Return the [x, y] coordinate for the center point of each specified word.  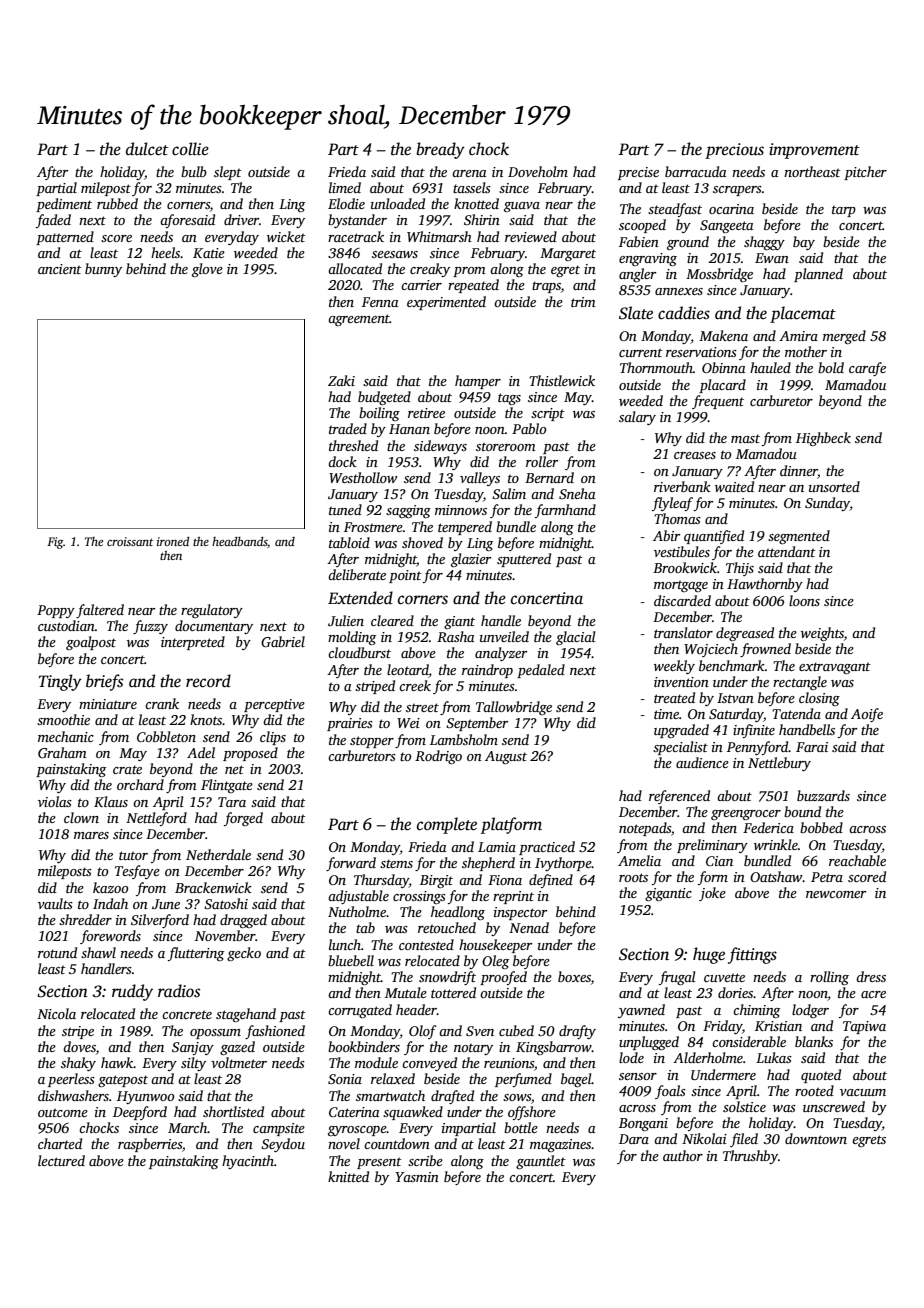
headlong [458, 913]
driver [241, 219]
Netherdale [218, 854]
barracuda [696, 171]
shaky [78, 1064]
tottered [453, 992]
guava [522, 207]
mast [745, 438]
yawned [641, 1011]
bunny [103, 270]
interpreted [193, 643]
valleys [480, 479]
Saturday [736, 715]
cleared [392, 620]
